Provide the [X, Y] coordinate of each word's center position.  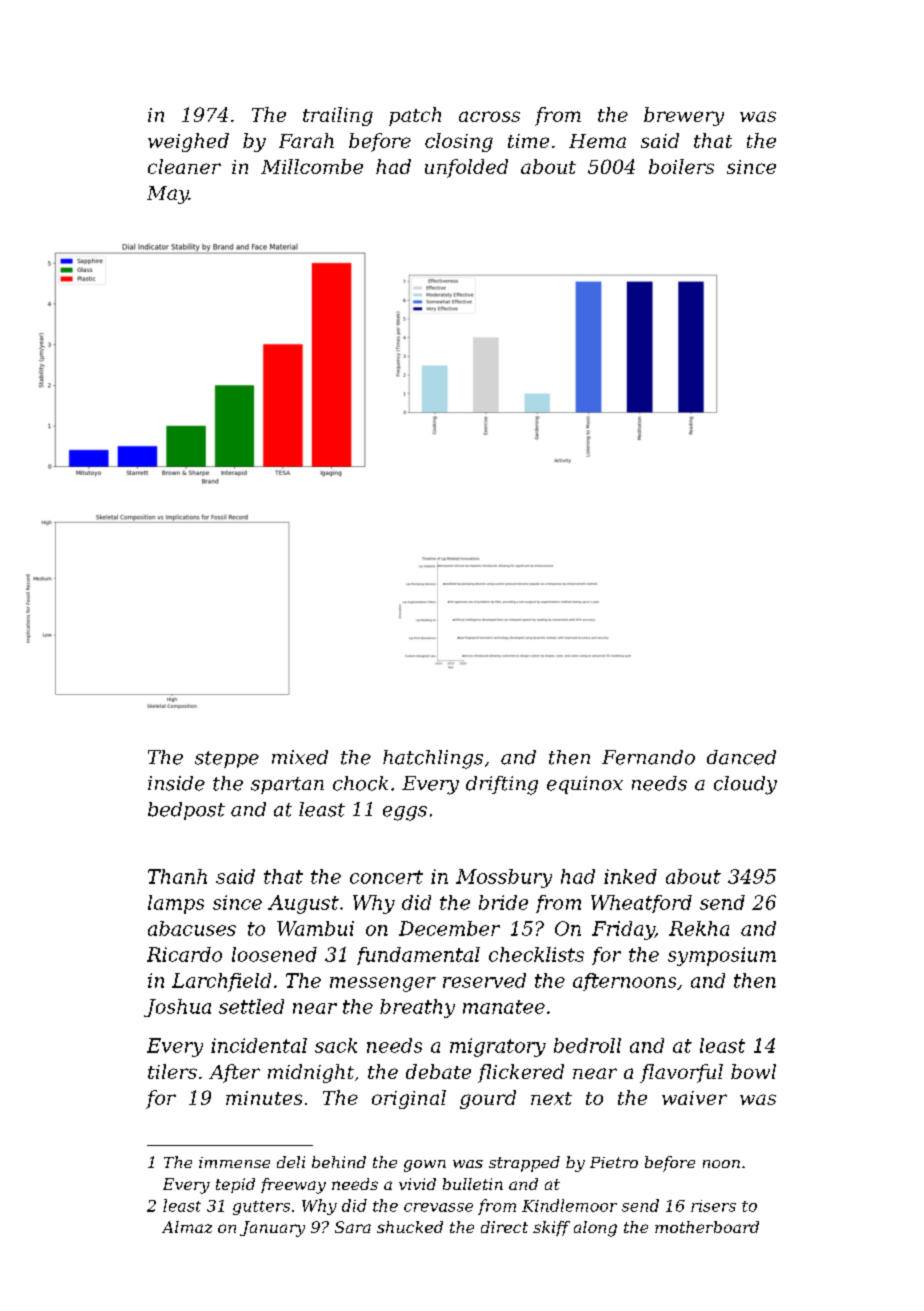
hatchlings [433, 759]
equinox [585, 785]
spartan [287, 785]
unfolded [466, 168]
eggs [405, 813]
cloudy [745, 785]
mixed [300, 757]
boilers [681, 166]
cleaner [184, 166]
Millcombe [312, 166]
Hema [597, 141]
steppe [227, 759]
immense [234, 1162]
